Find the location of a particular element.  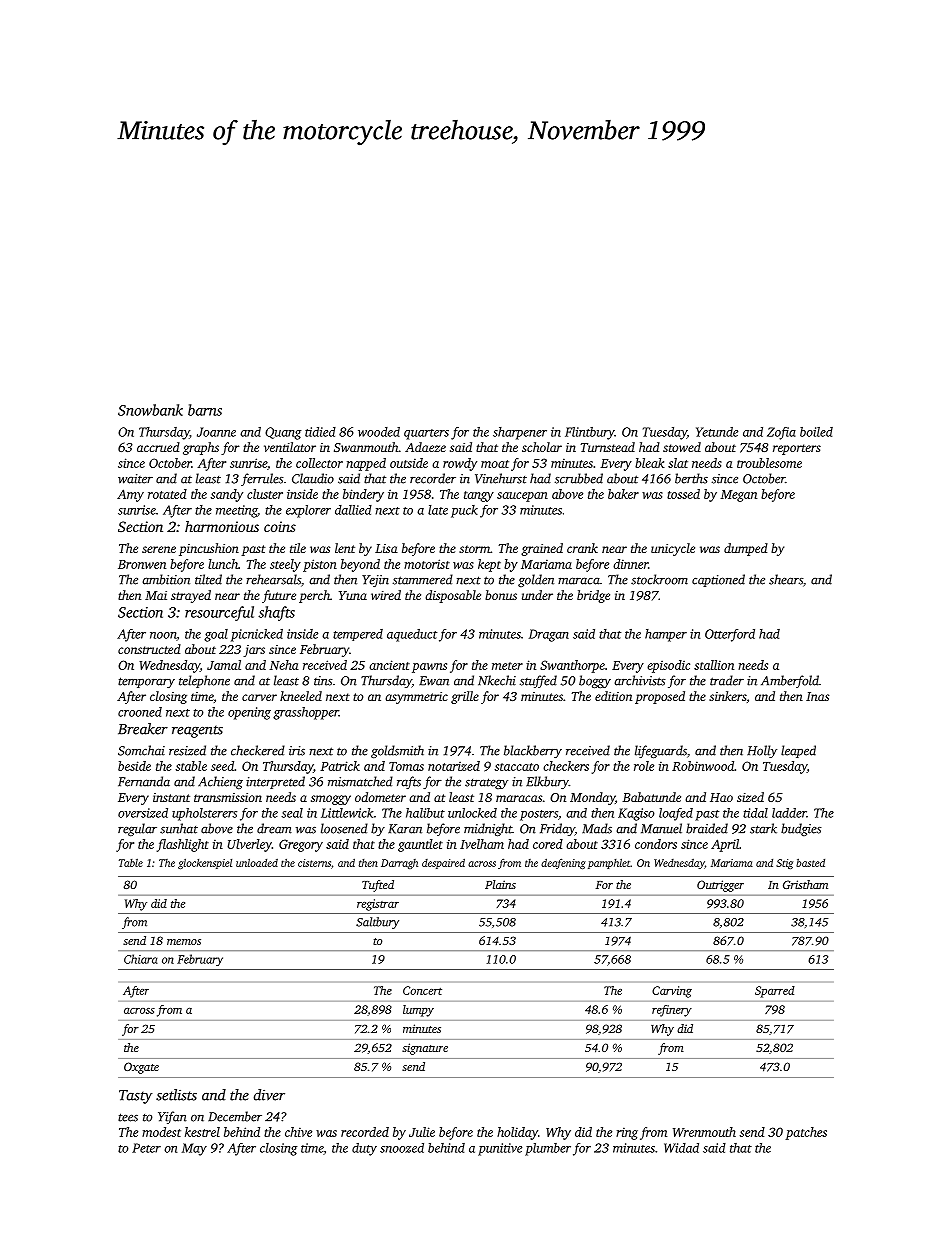

diver is located at coordinates (269, 1095).
